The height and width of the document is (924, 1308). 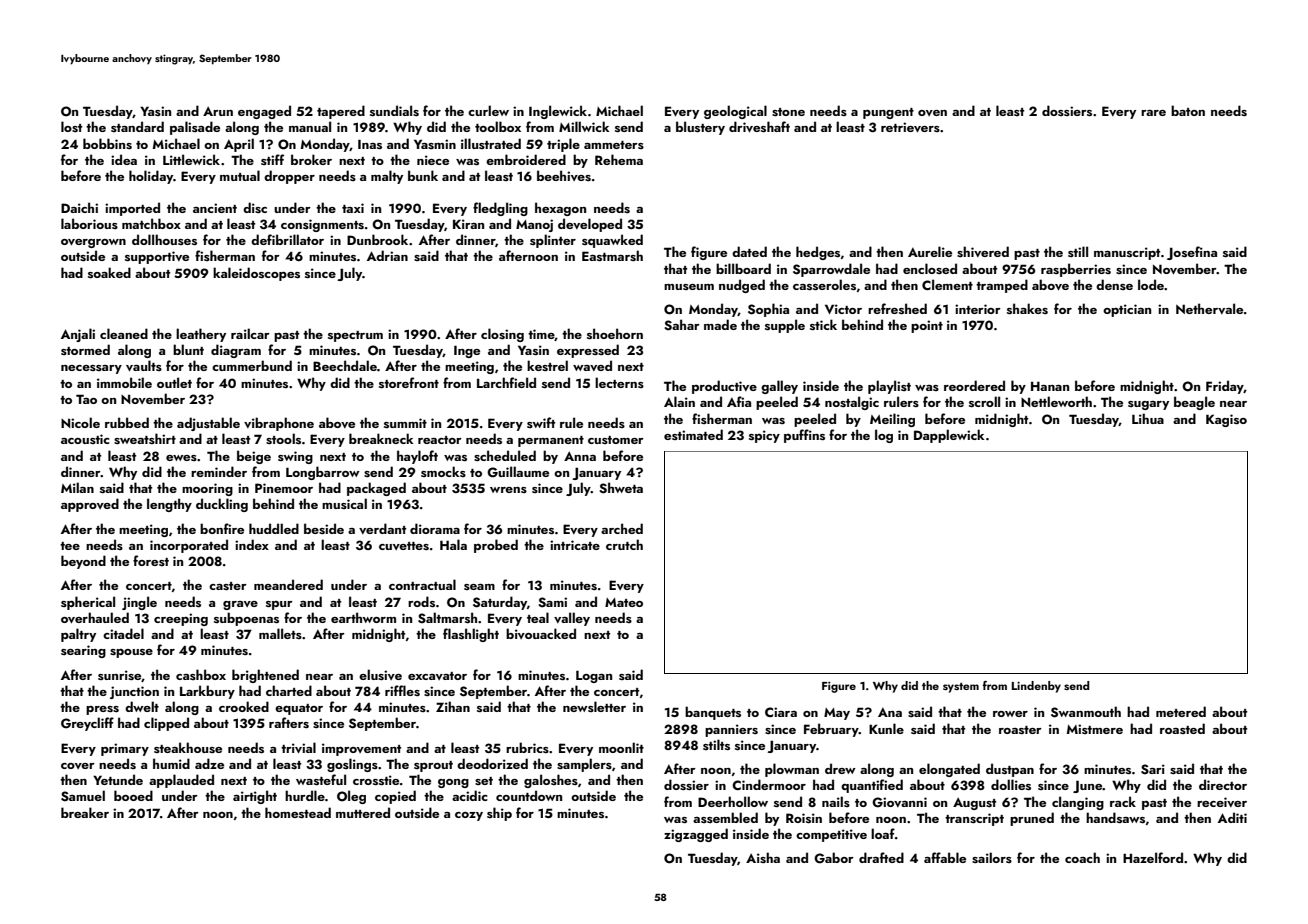 I want to click on plowman, so click(x=792, y=770).
